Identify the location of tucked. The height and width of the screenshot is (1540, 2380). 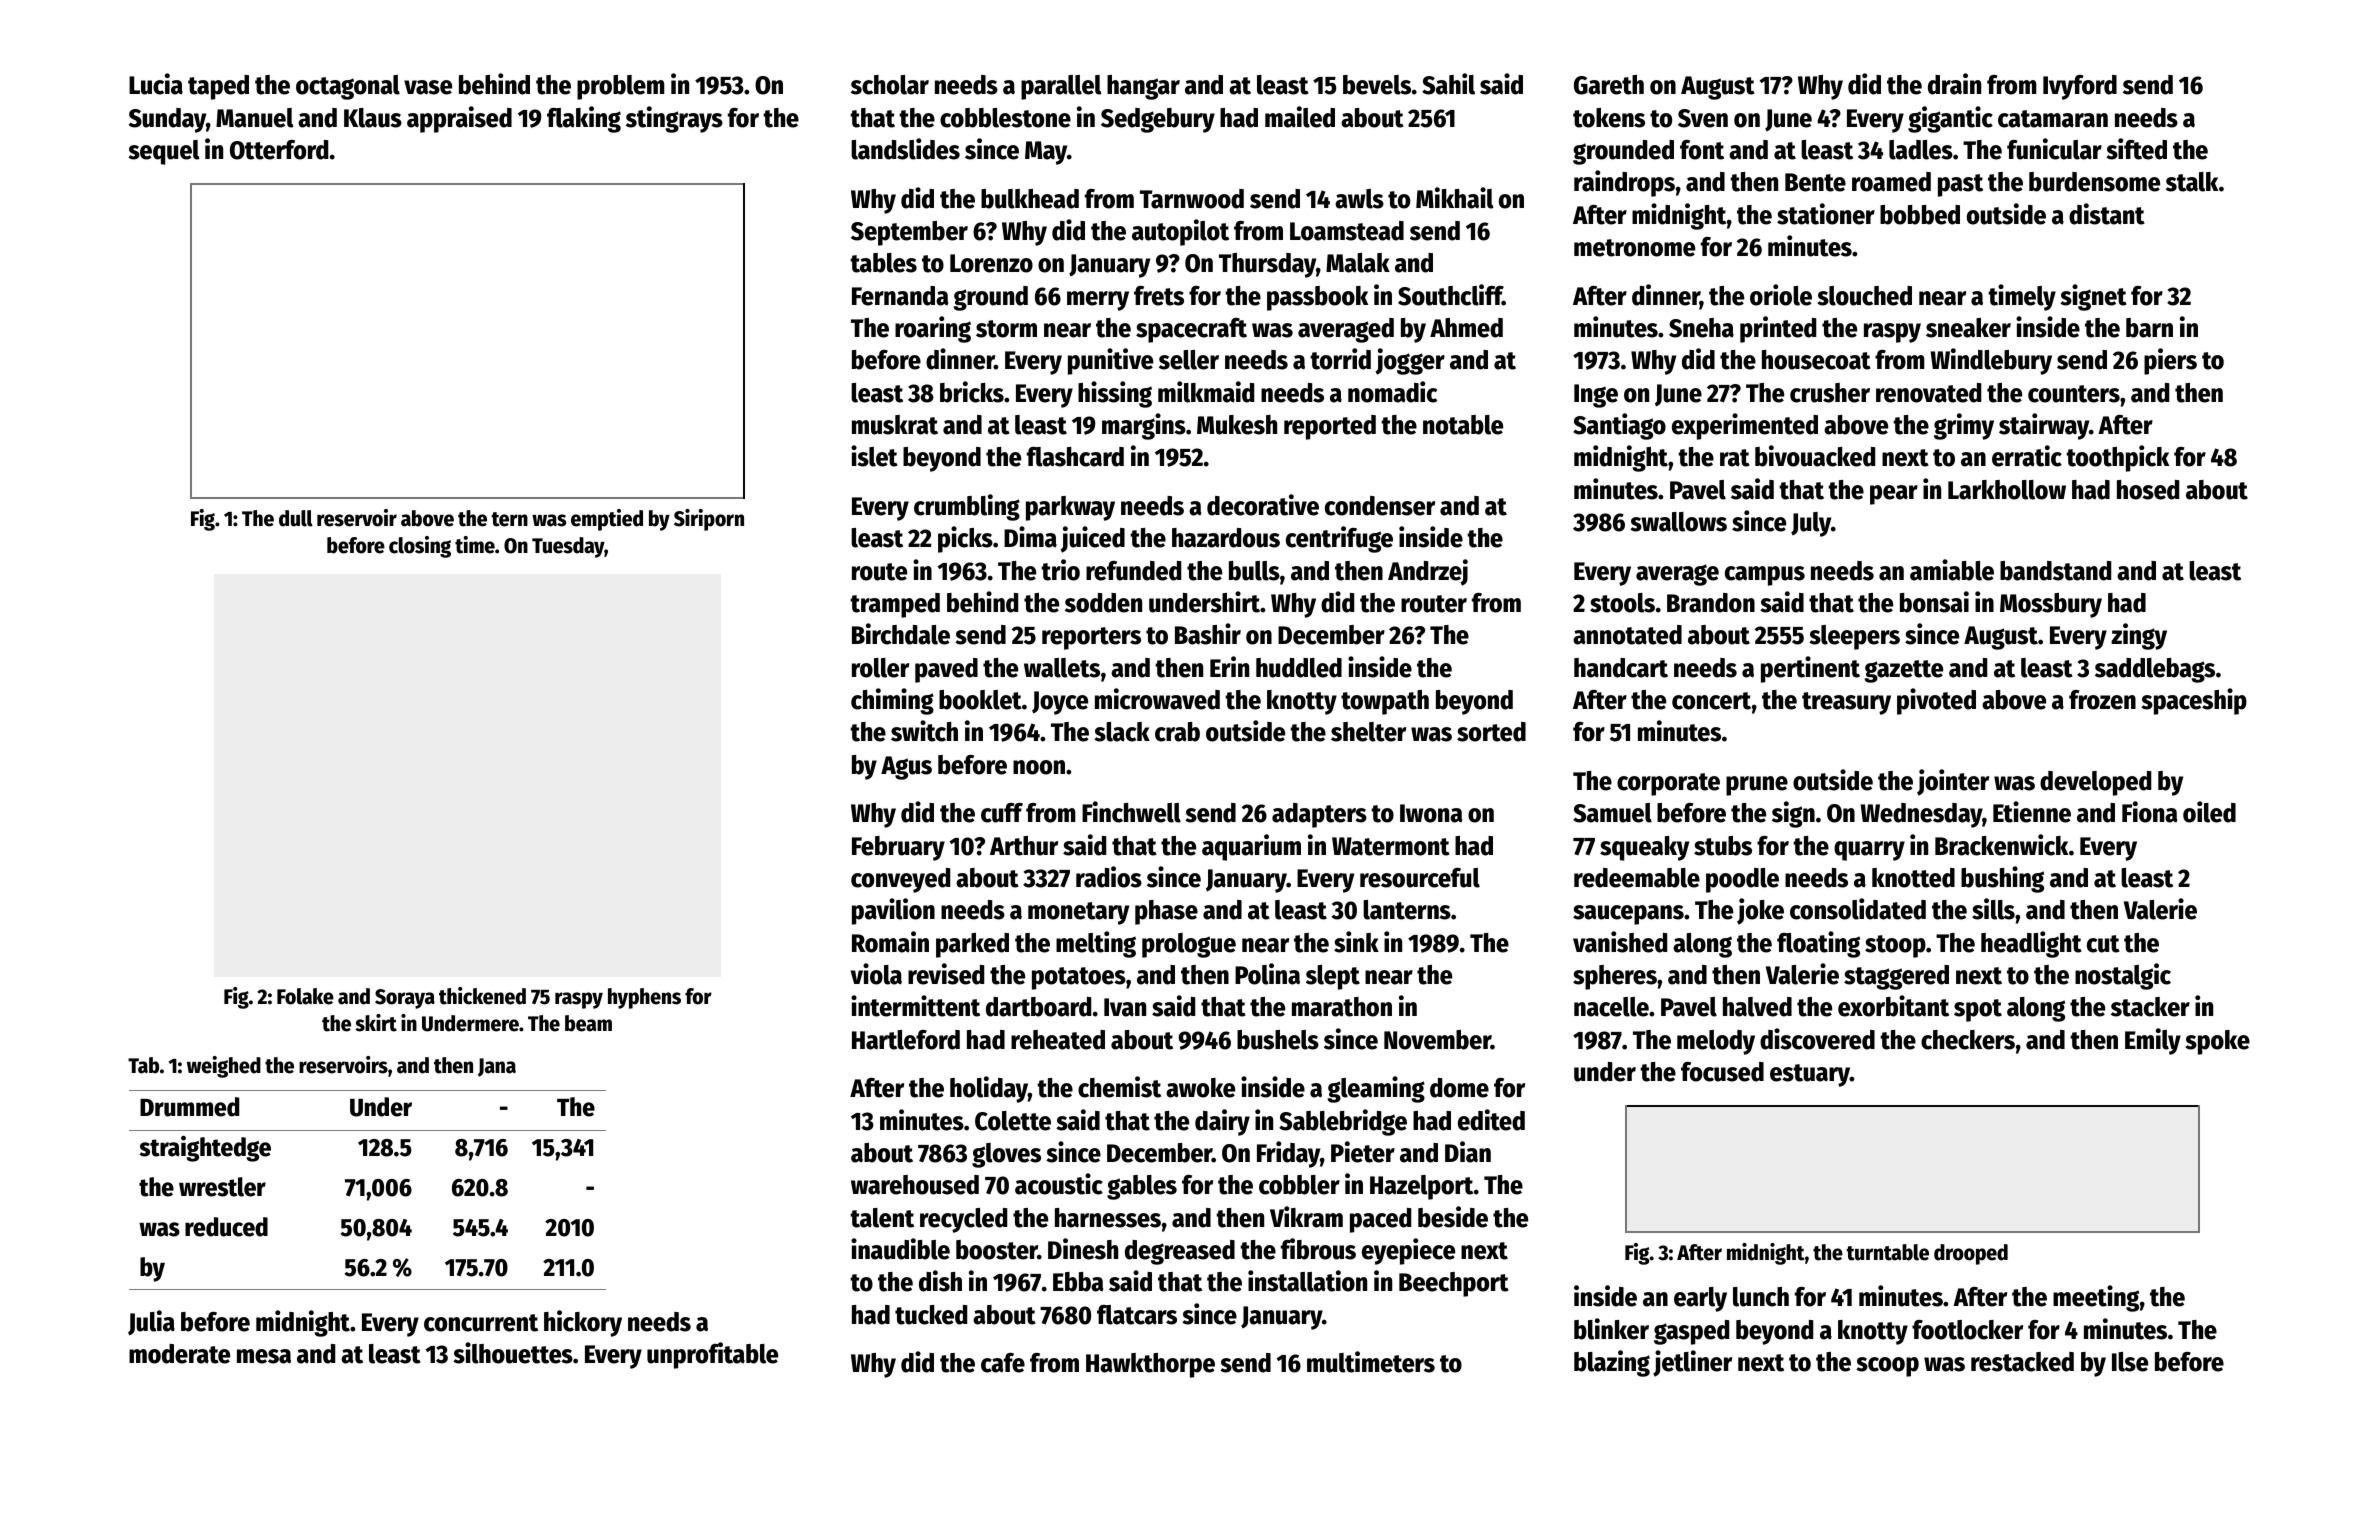
(931, 1315).
